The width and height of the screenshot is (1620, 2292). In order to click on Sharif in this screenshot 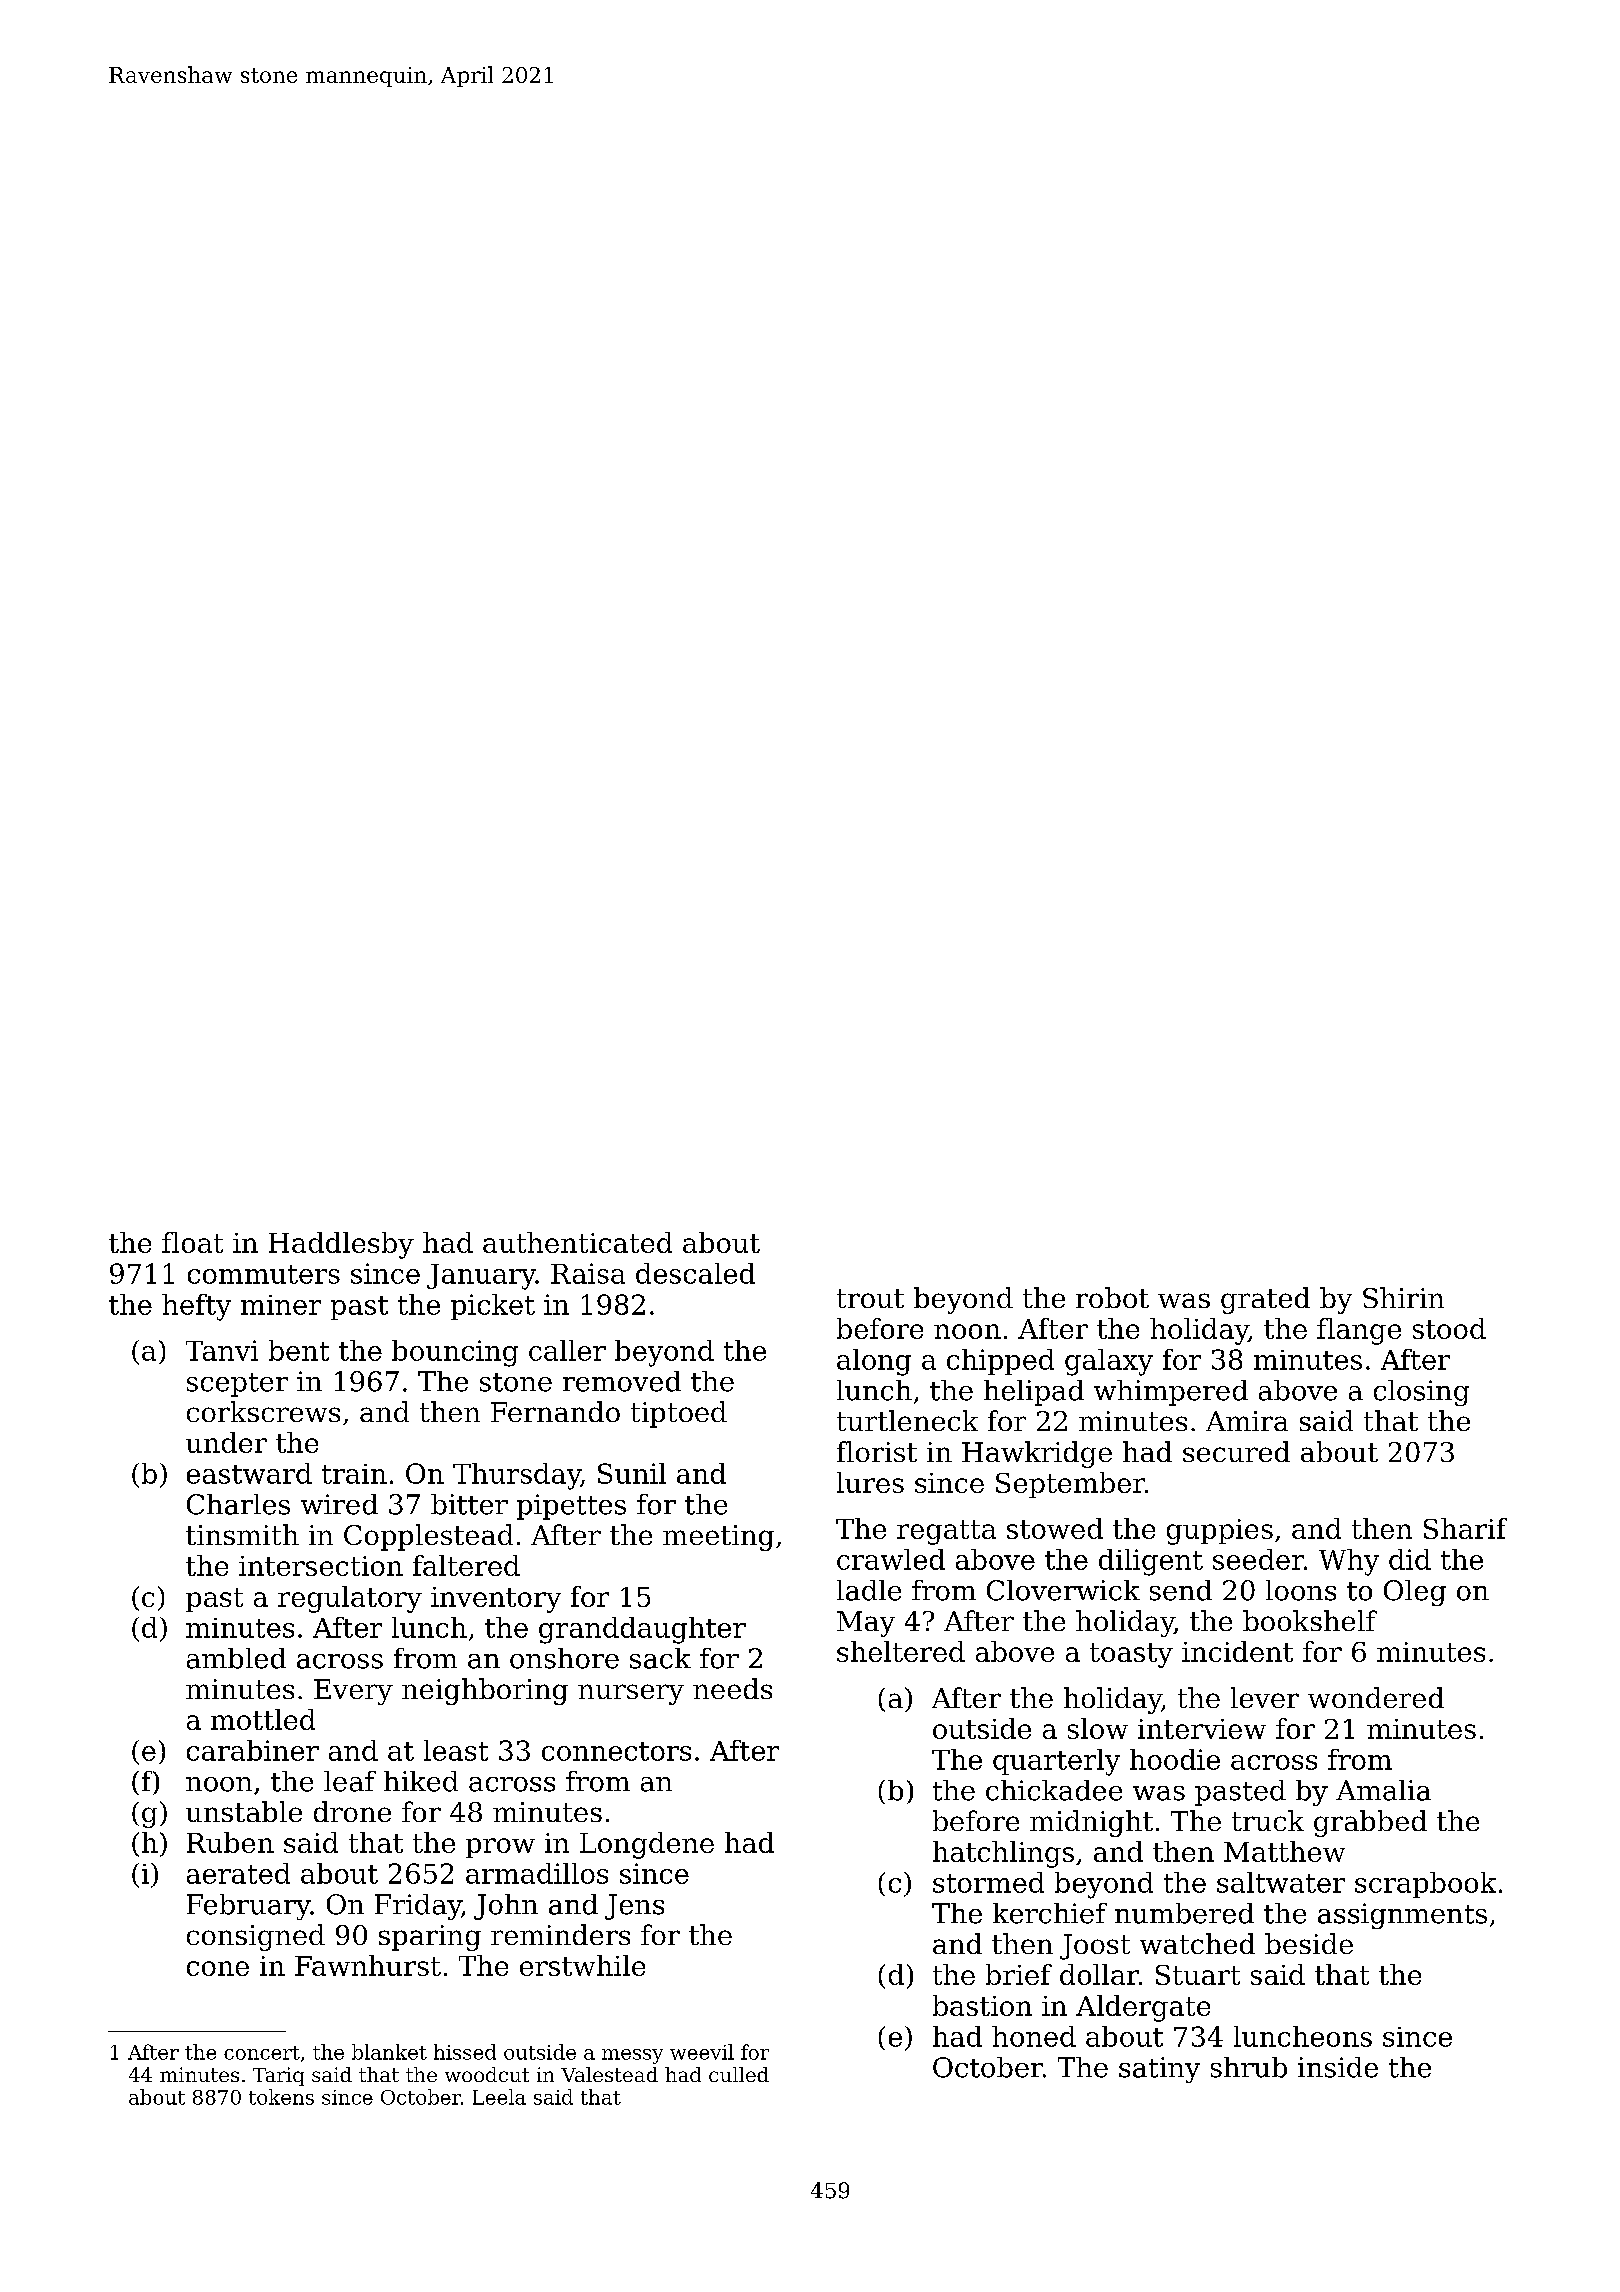, I will do `click(1465, 1528)`.
